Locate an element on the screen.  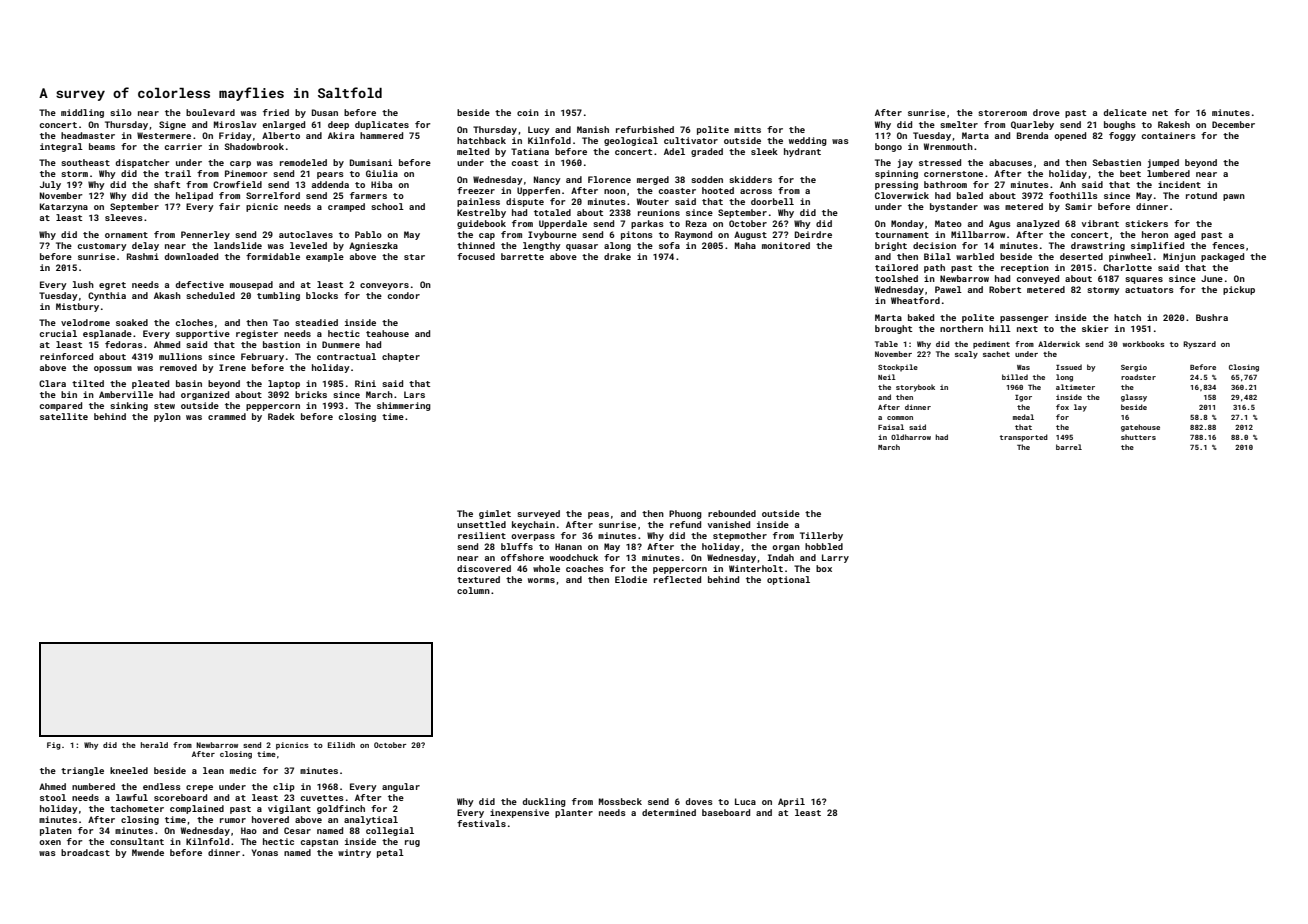
determined is located at coordinates (669, 812).
